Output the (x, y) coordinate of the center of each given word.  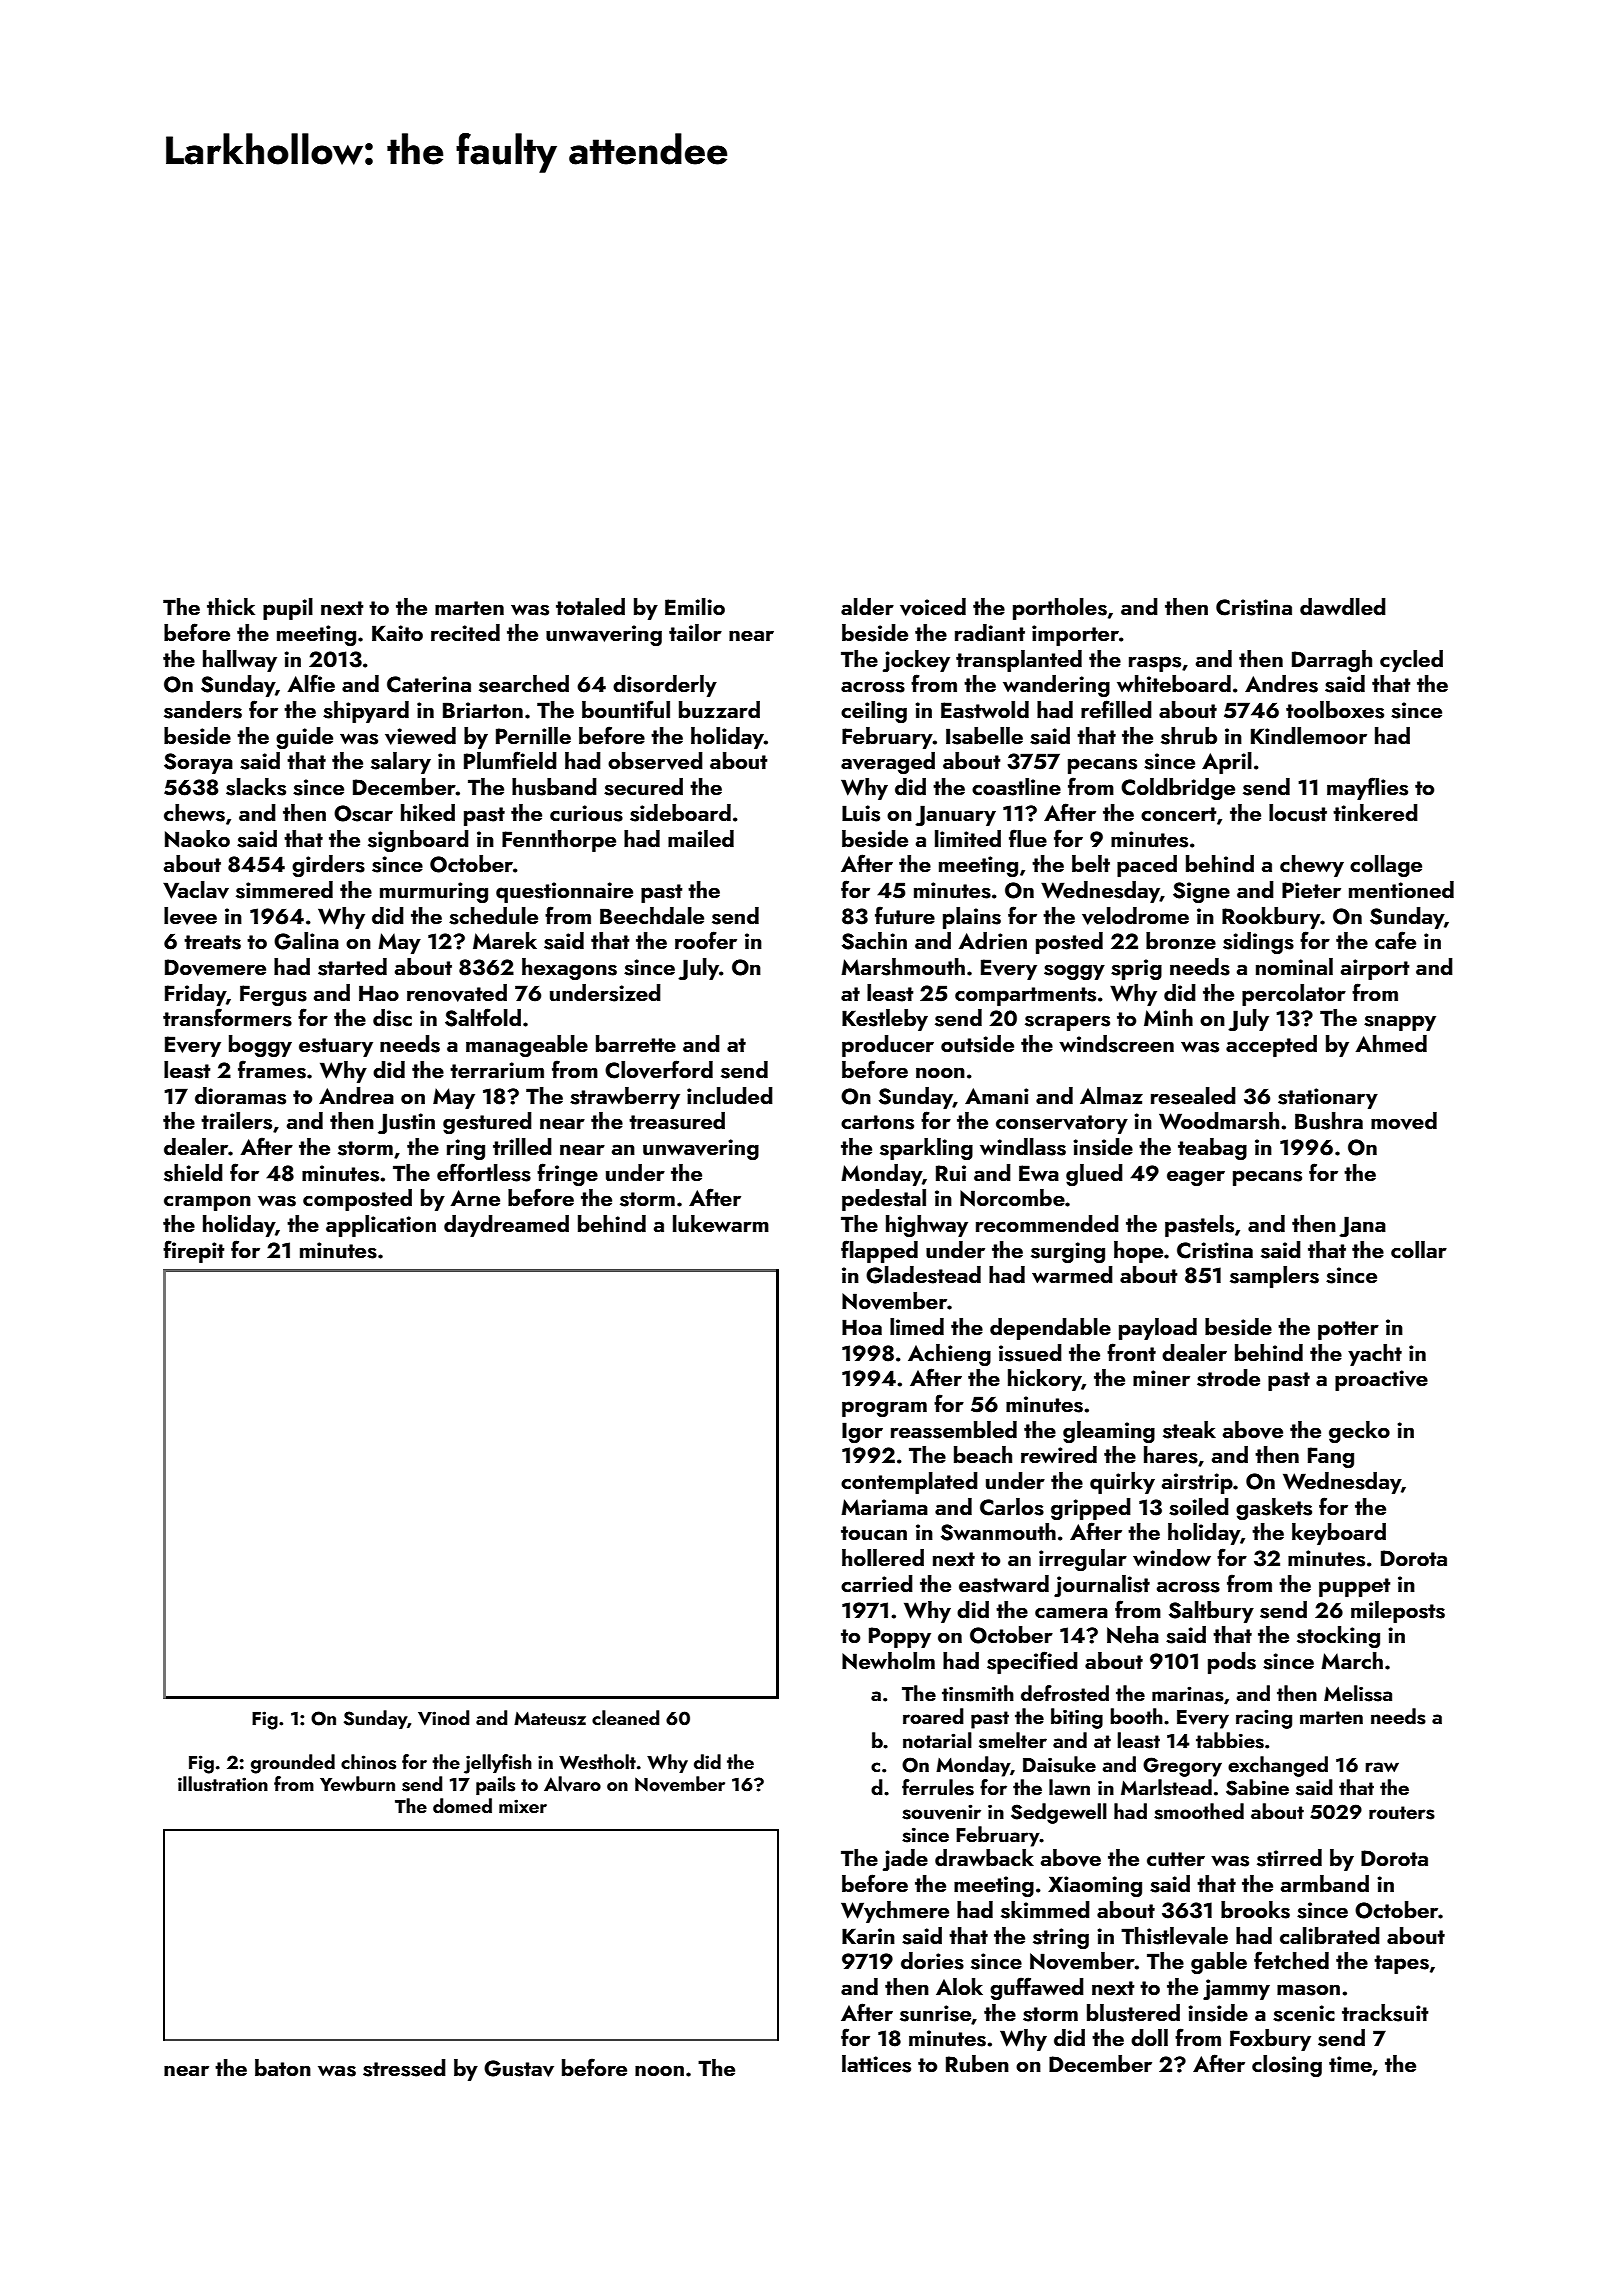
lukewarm (721, 1223)
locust (1298, 813)
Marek (505, 940)
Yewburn (357, 1783)
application (381, 1226)
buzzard (719, 709)
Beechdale (652, 915)
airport (1375, 969)
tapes (1401, 1964)
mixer (523, 1806)
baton (283, 2067)
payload (1158, 1329)
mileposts (1398, 1612)
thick (231, 606)
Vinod (443, 1717)
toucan (874, 1533)
